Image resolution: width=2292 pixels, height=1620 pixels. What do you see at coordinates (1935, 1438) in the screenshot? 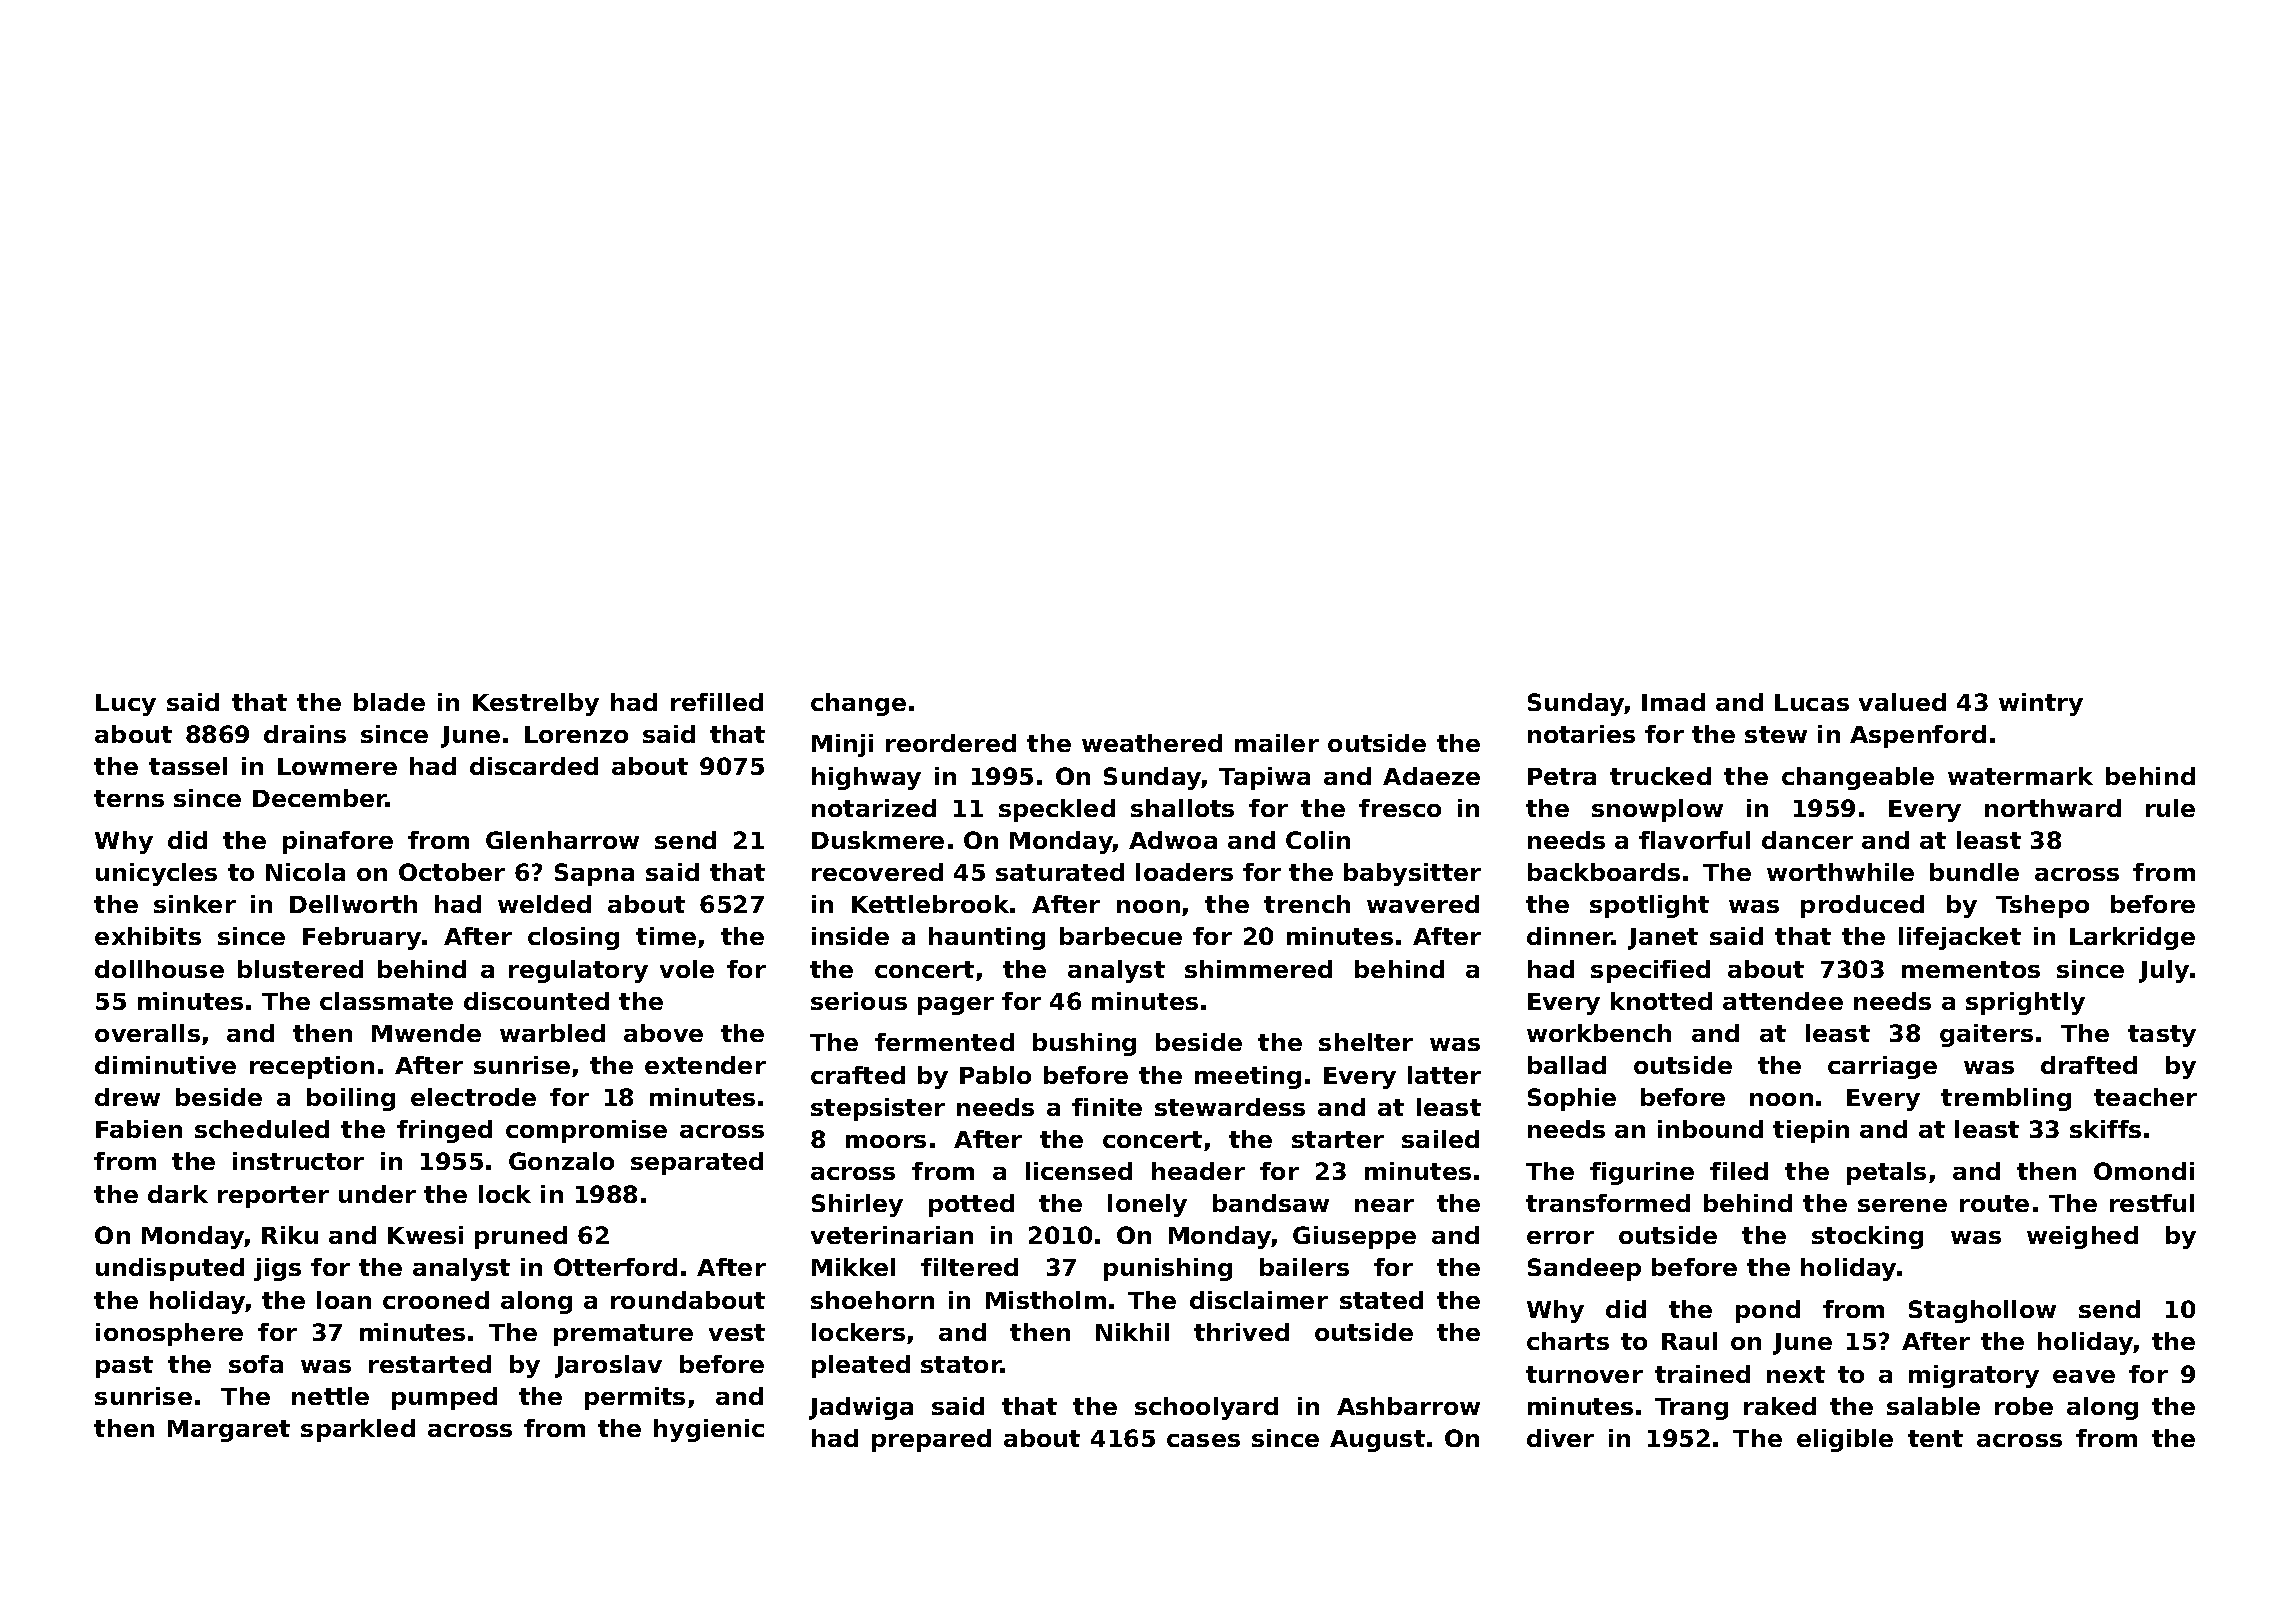
I see `tent` at bounding box center [1935, 1438].
